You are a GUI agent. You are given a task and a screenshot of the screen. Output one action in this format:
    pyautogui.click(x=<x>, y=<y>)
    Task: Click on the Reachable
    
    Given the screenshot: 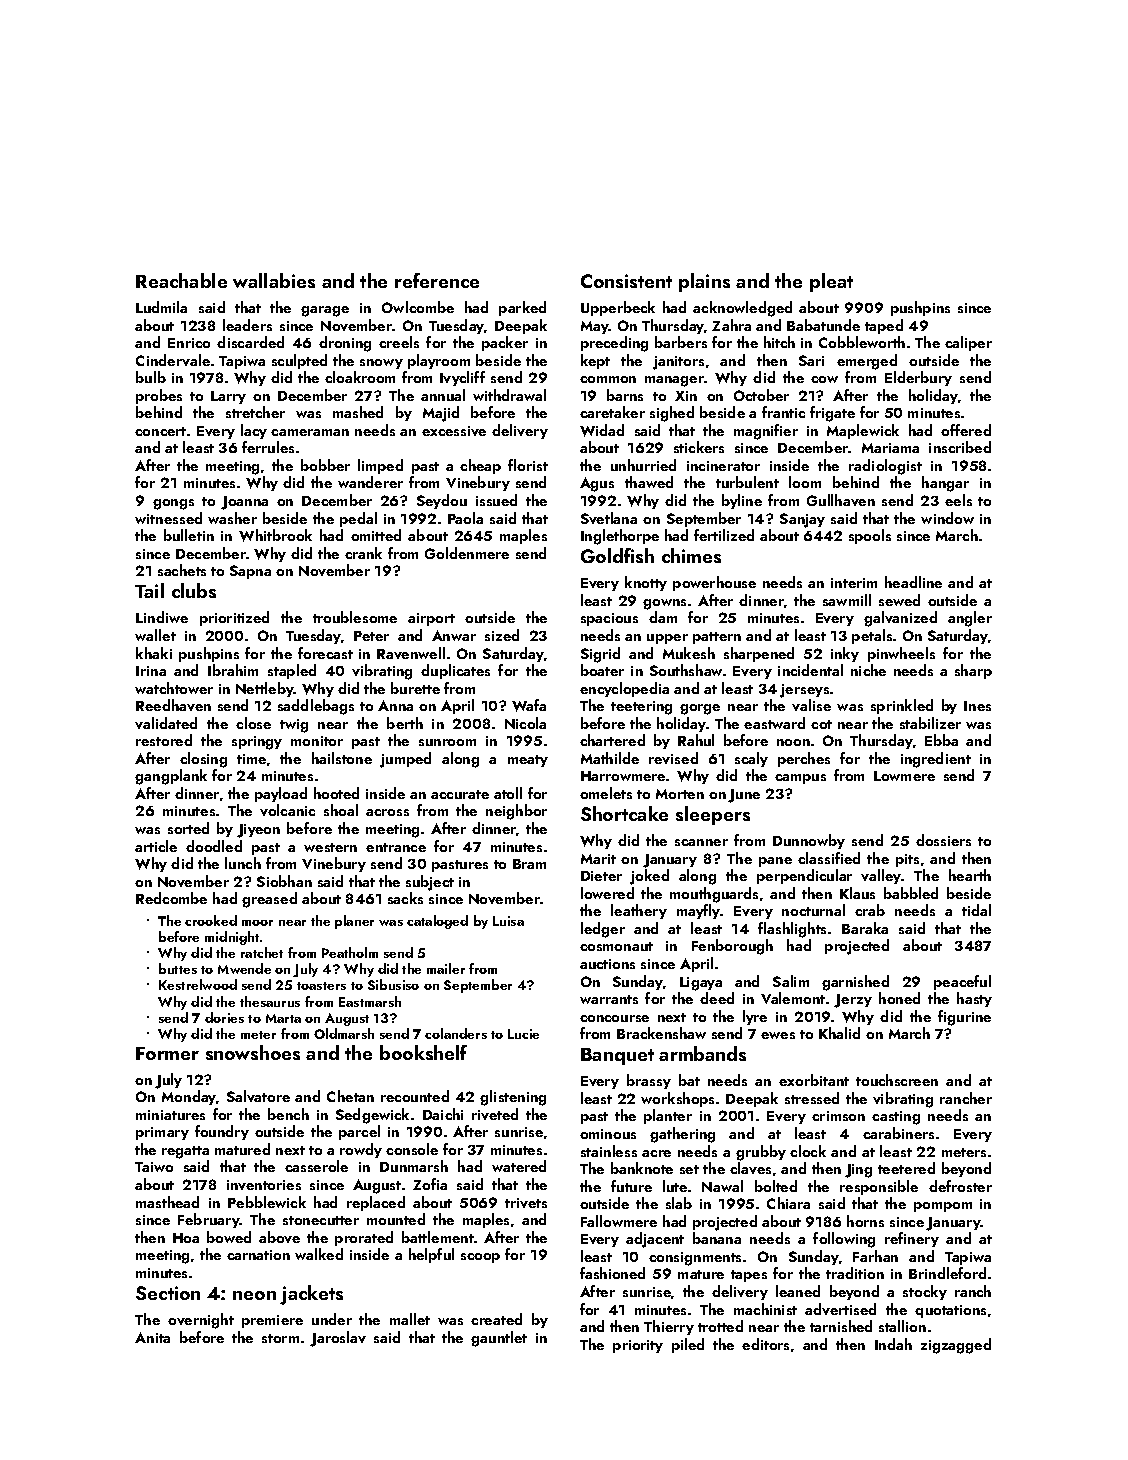 What is the action you would take?
    pyautogui.click(x=181, y=280)
